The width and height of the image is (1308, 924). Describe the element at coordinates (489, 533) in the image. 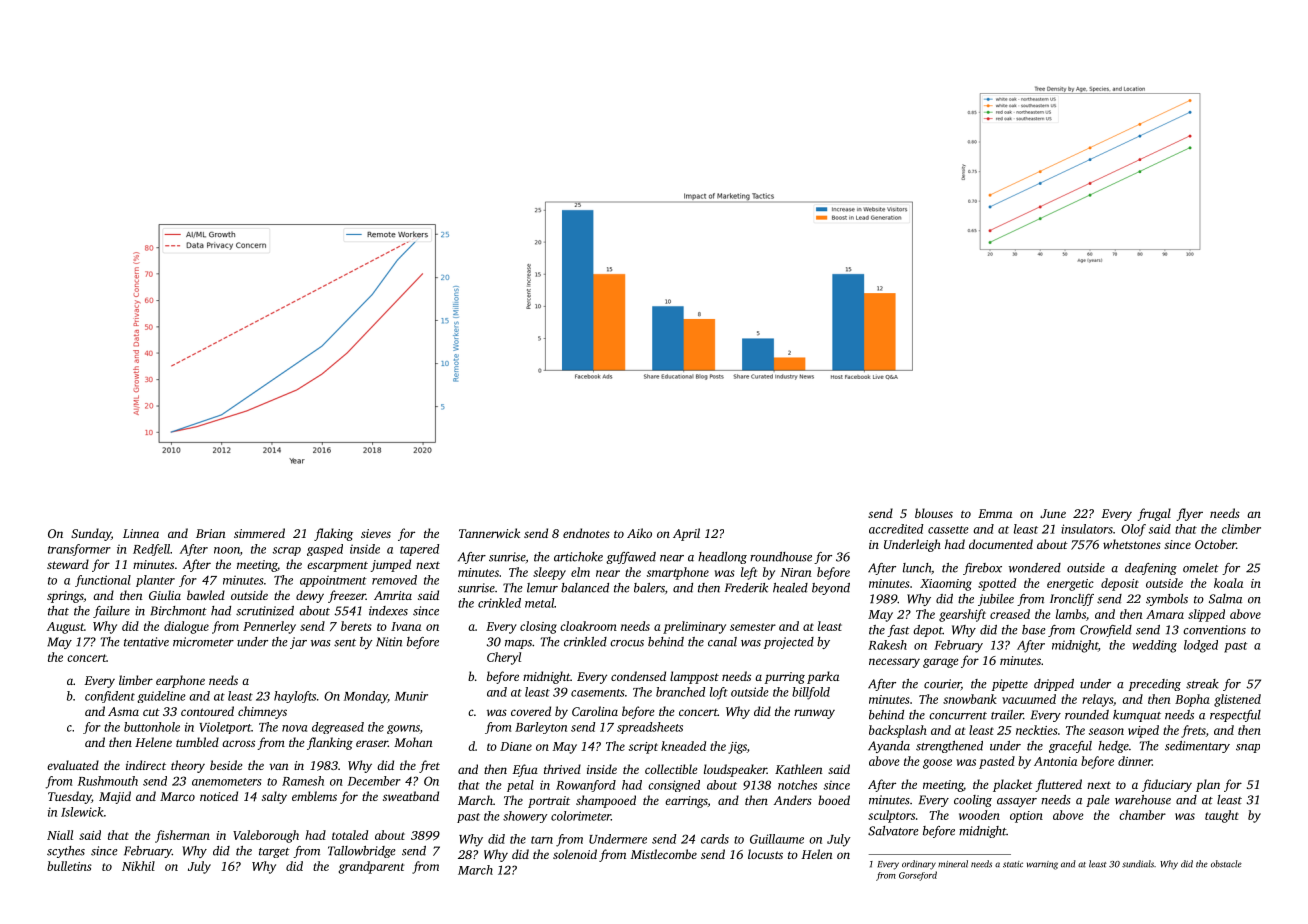

I see `Tannerwick` at that location.
